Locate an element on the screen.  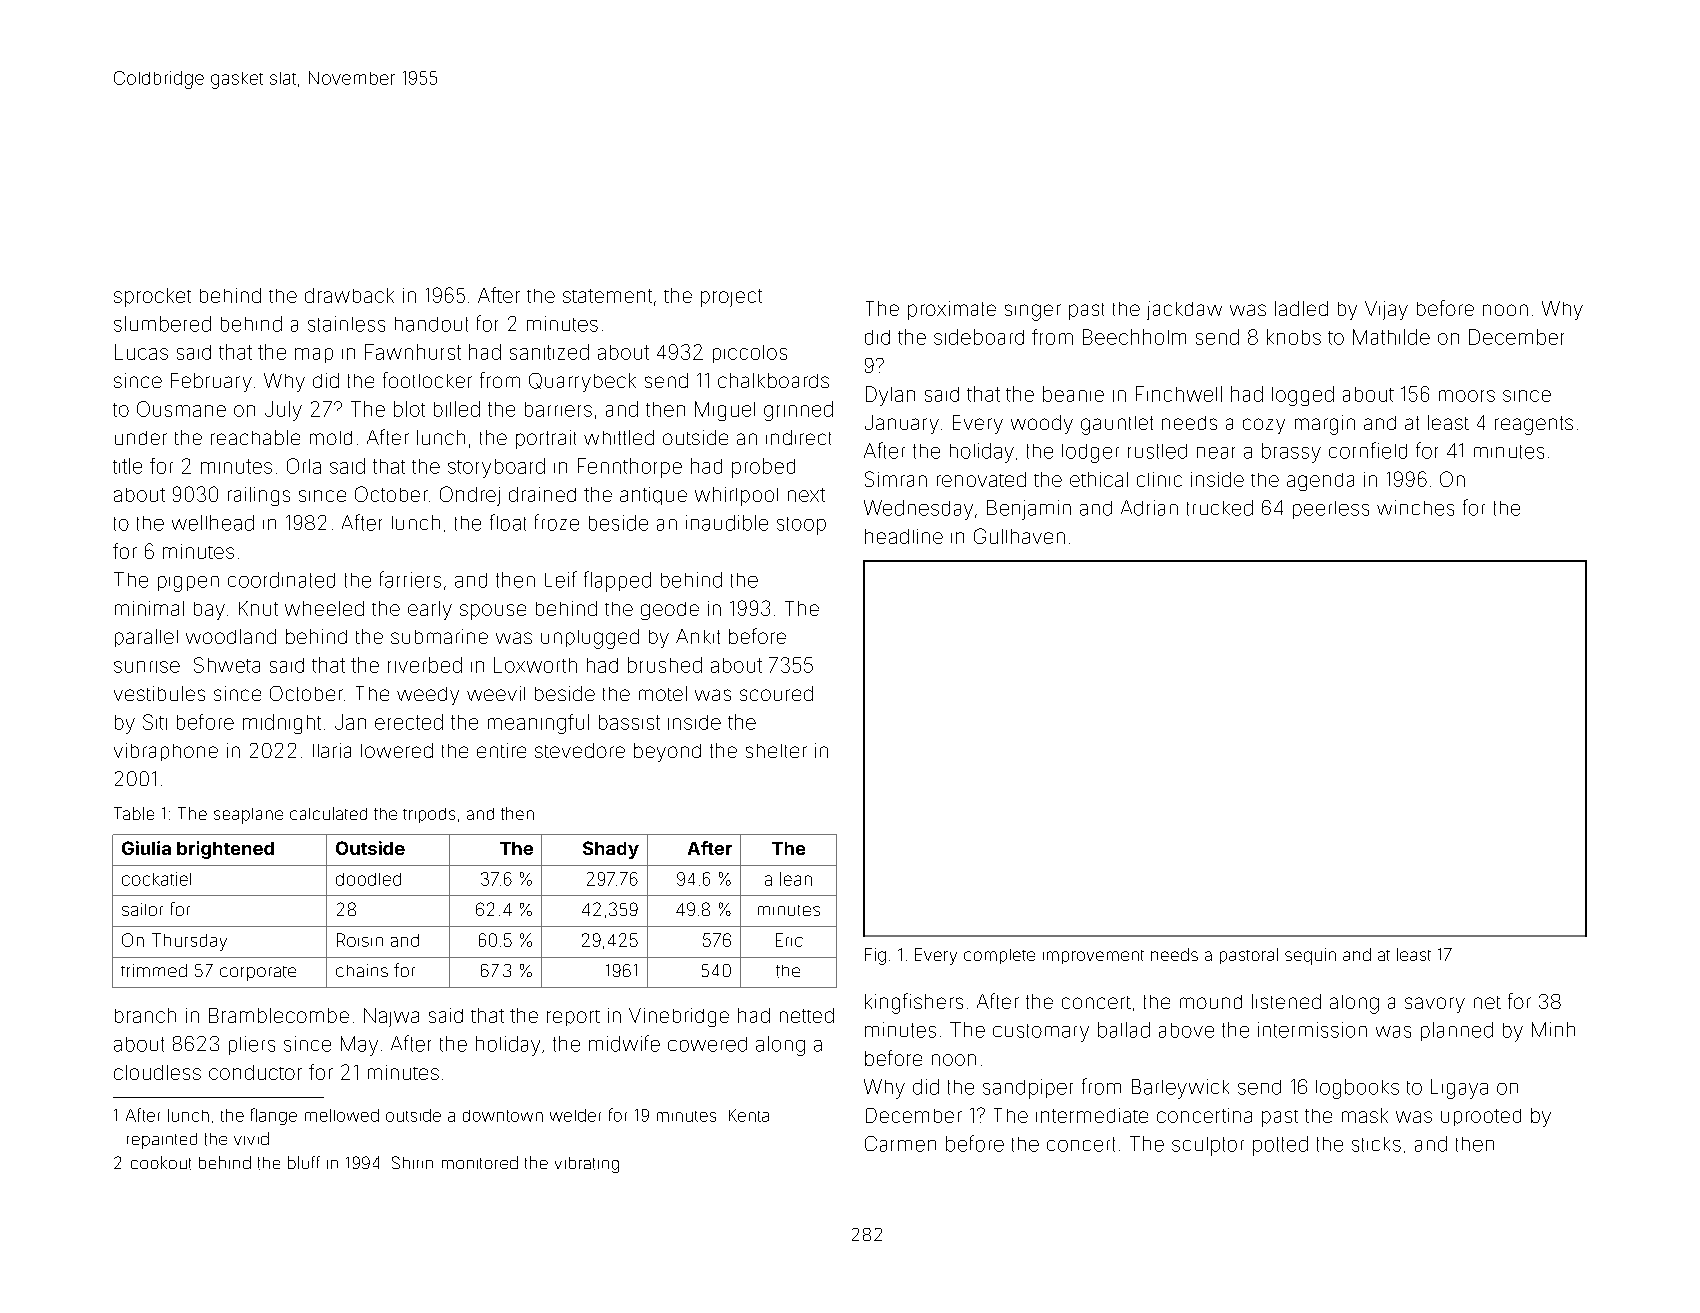
drawback is located at coordinates (349, 295).
